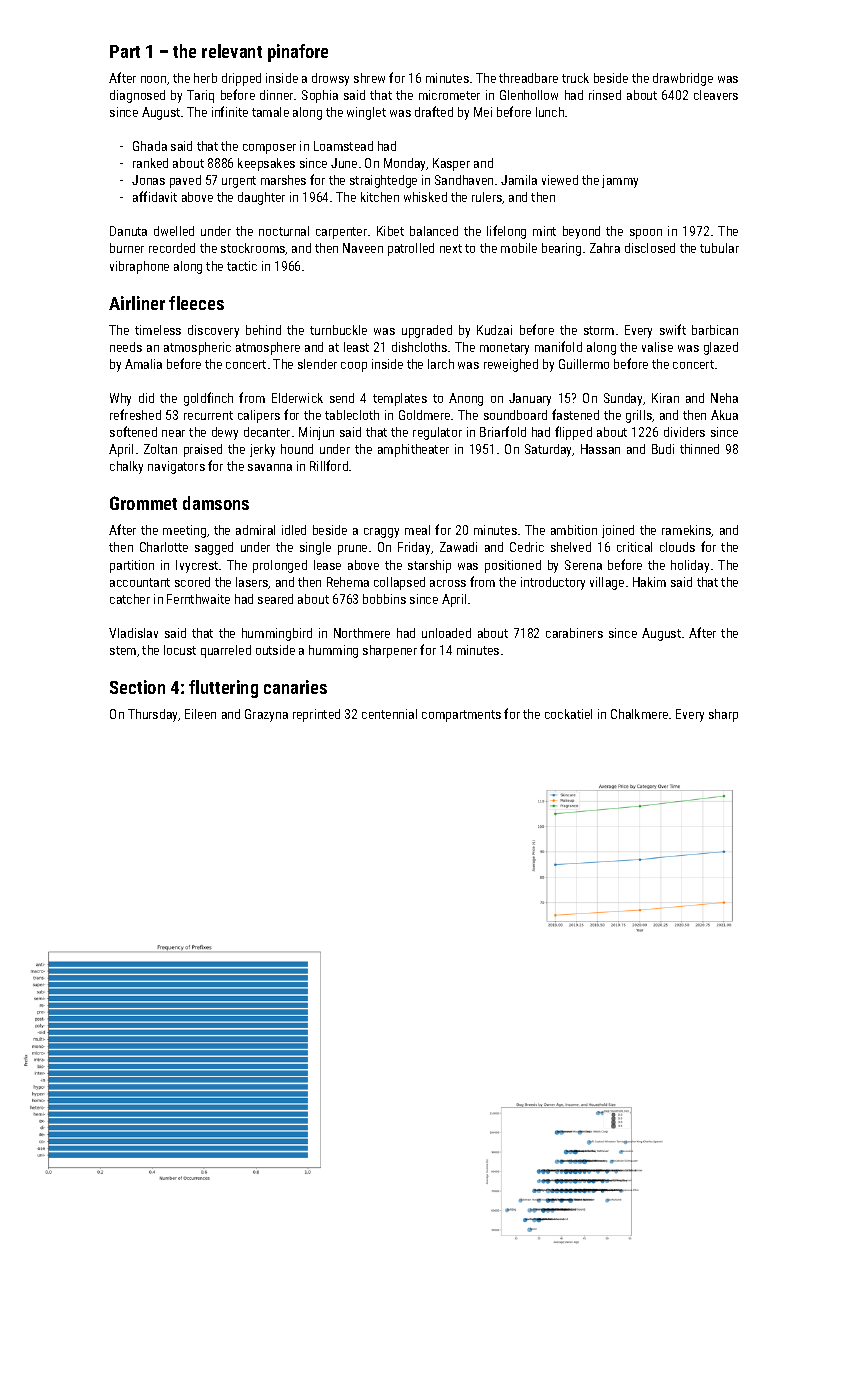  Describe the element at coordinates (605, 248) in the screenshot. I see `Zahra` at that location.
